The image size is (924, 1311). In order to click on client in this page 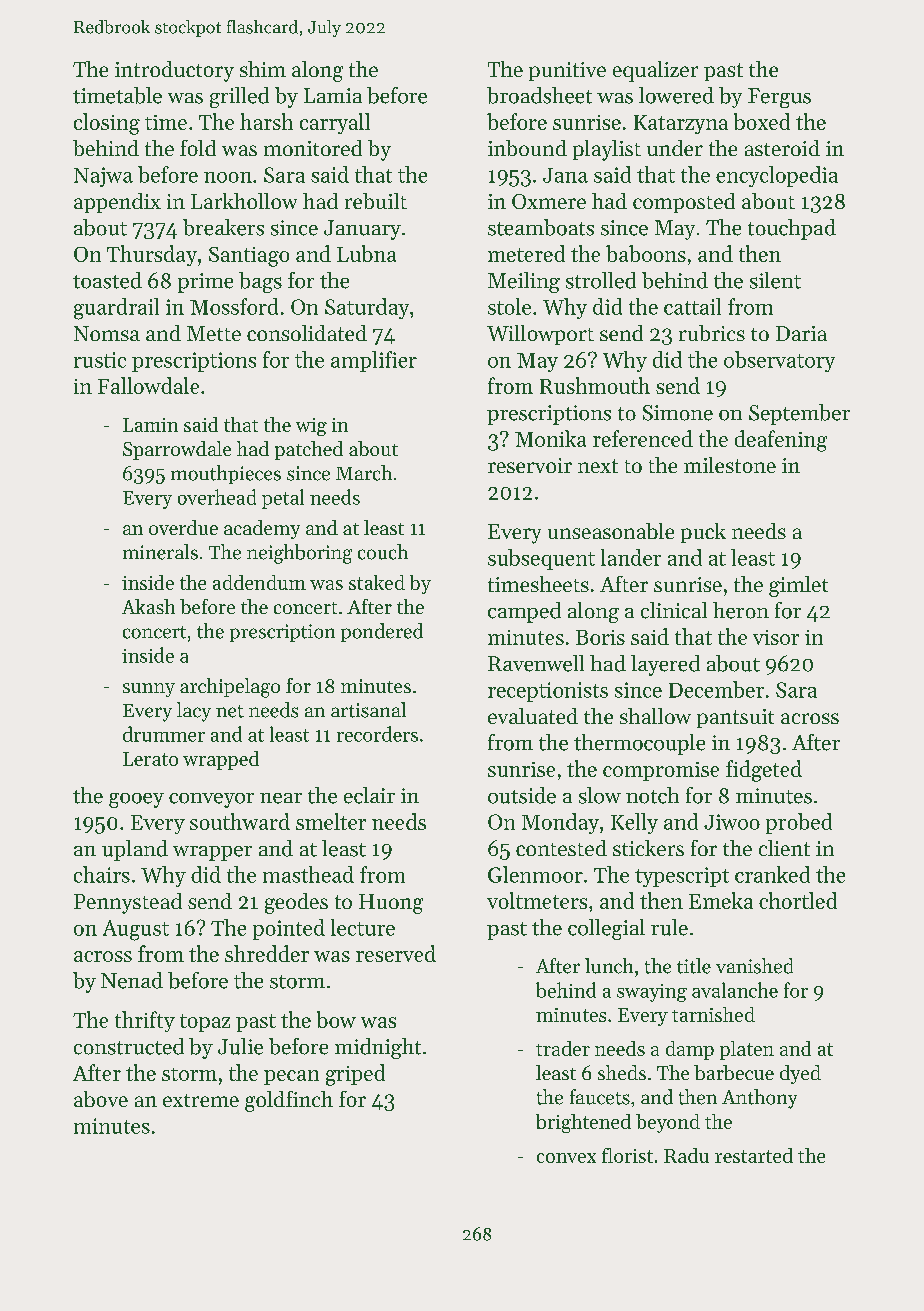, I will do `click(784, 848)`.
